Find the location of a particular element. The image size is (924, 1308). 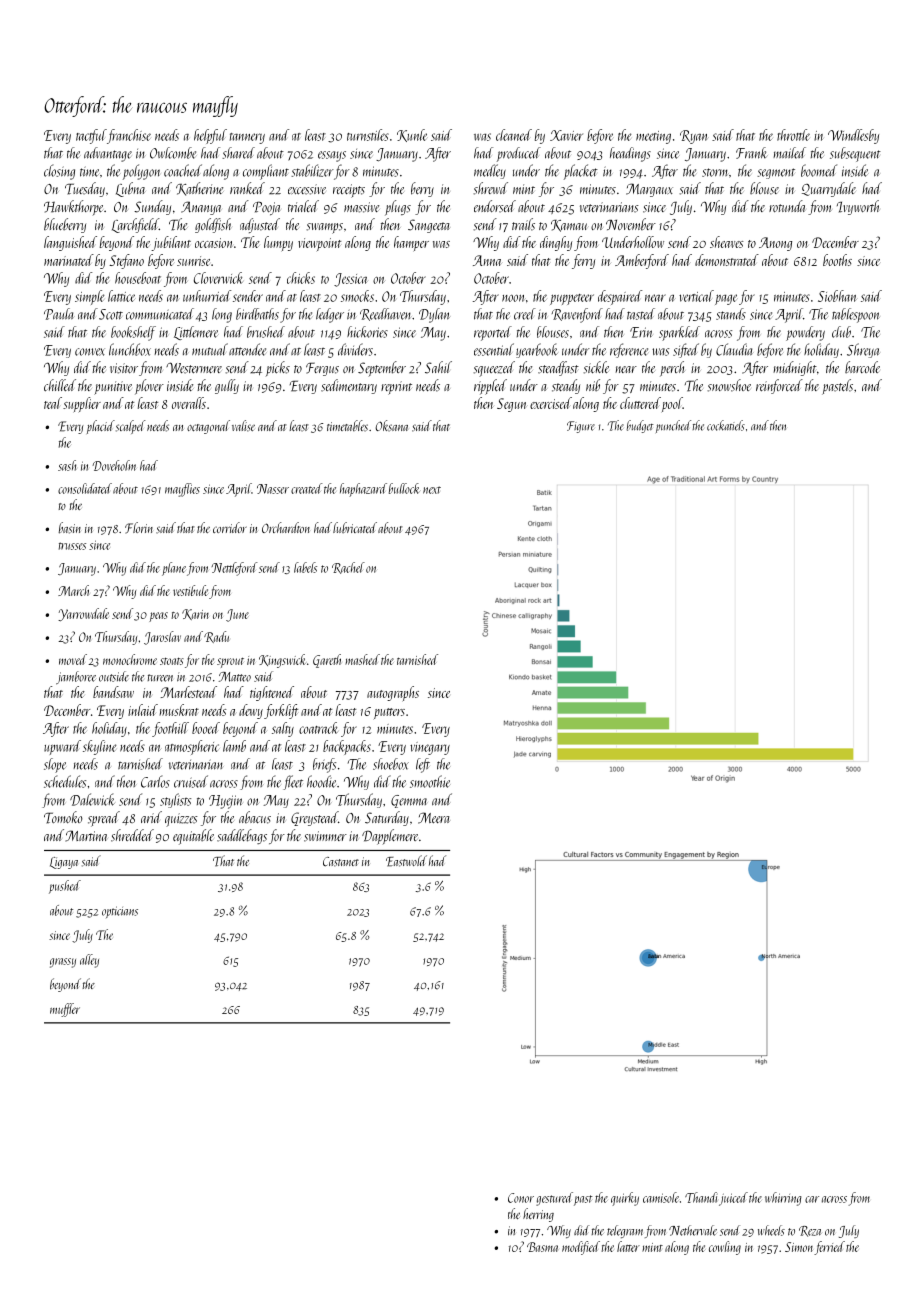

muffler is located at coordinates (65, 1010).
